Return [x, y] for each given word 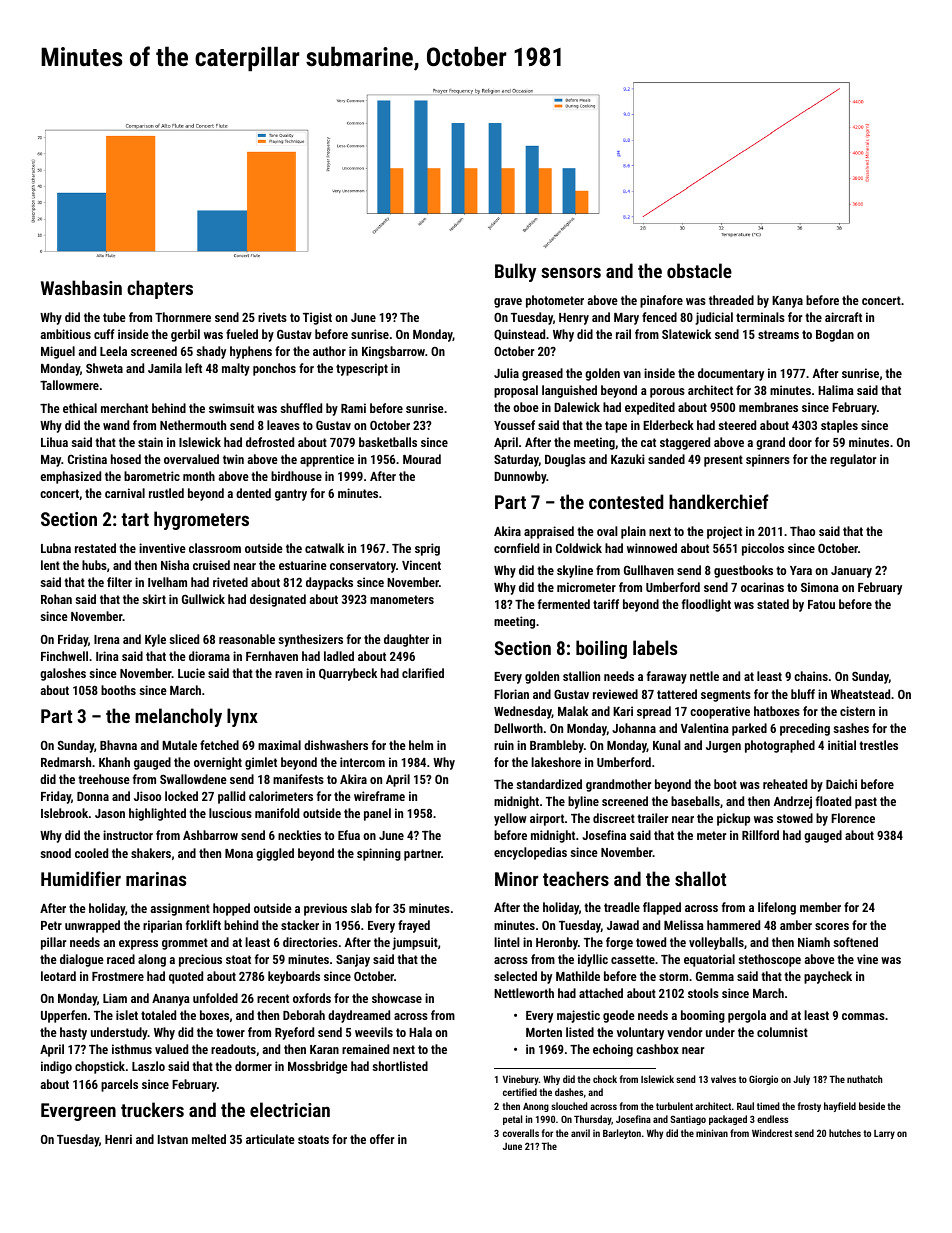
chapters [160, 289]
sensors [571, 272]
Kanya [787, 302]
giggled [275, 854]
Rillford [760, 835]
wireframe [379, 796]
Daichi [841, 784]
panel [377, 814]
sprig [427, 549]
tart [135, 519]
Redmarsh [66, 762]
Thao [802, 531]
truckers [152, 1109]
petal [512, 1120]
